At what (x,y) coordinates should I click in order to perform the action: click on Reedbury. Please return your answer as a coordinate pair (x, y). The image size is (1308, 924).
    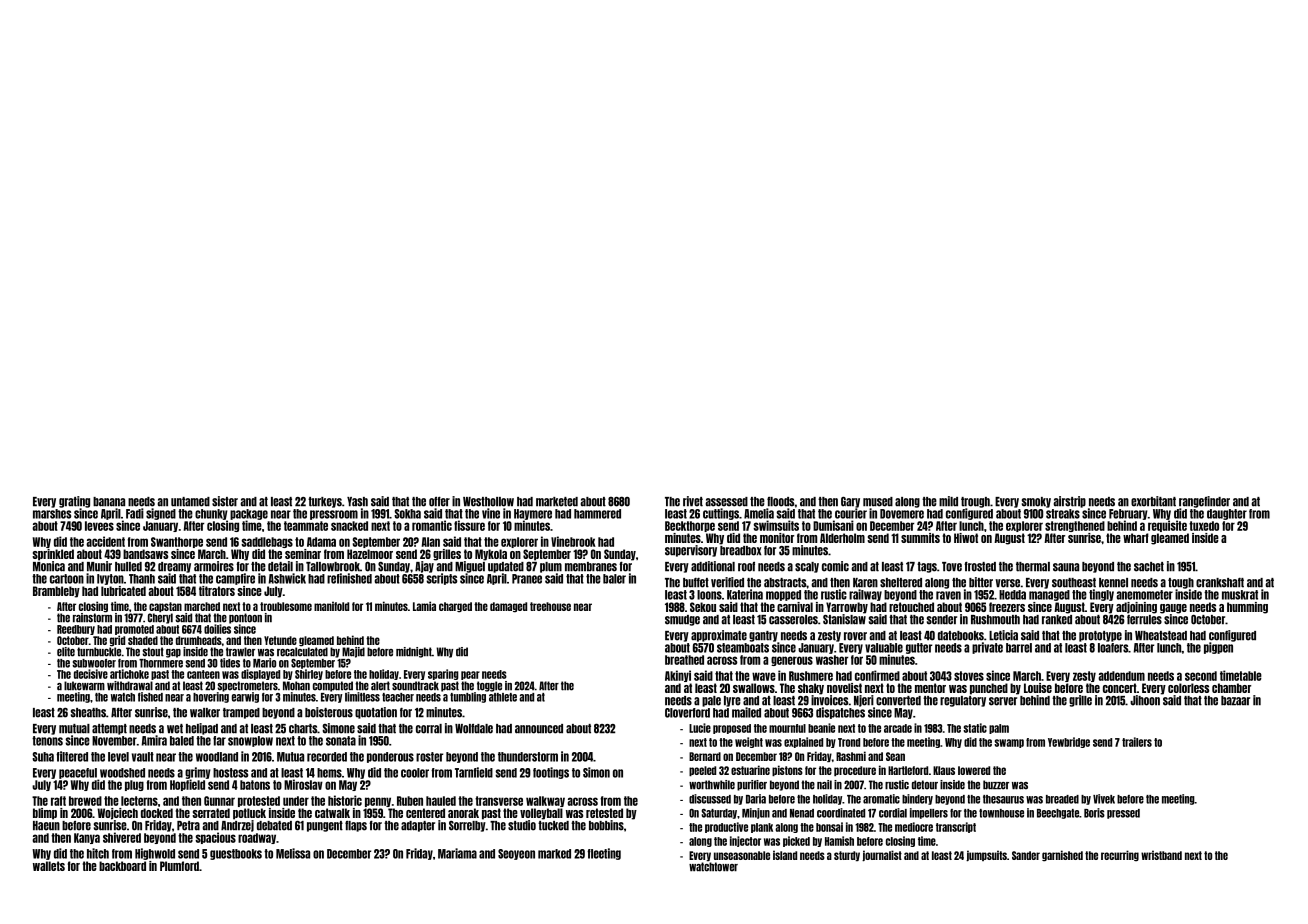
    Looking at the image, I should click on (76, 630).
